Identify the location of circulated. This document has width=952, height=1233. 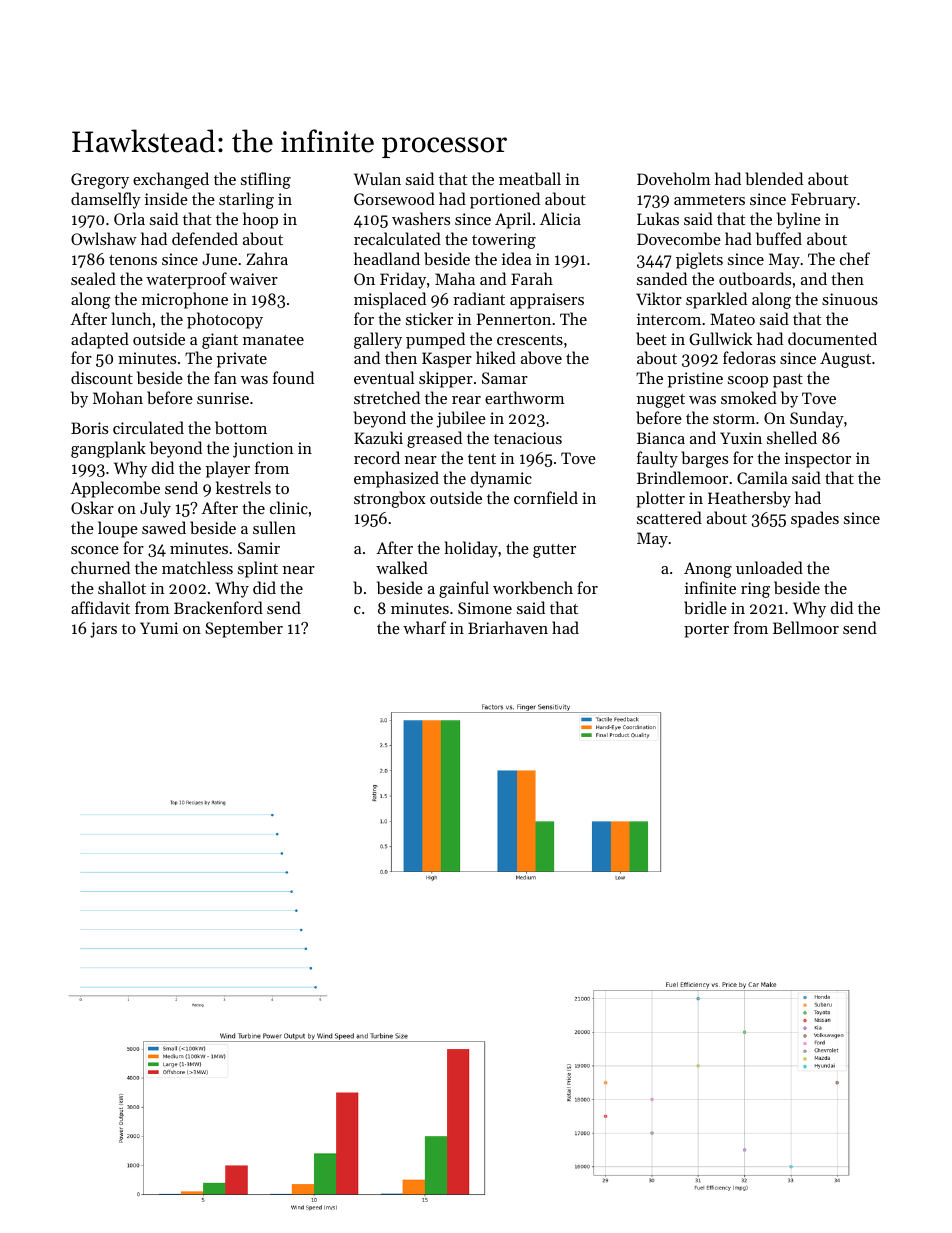
(148, 427).
